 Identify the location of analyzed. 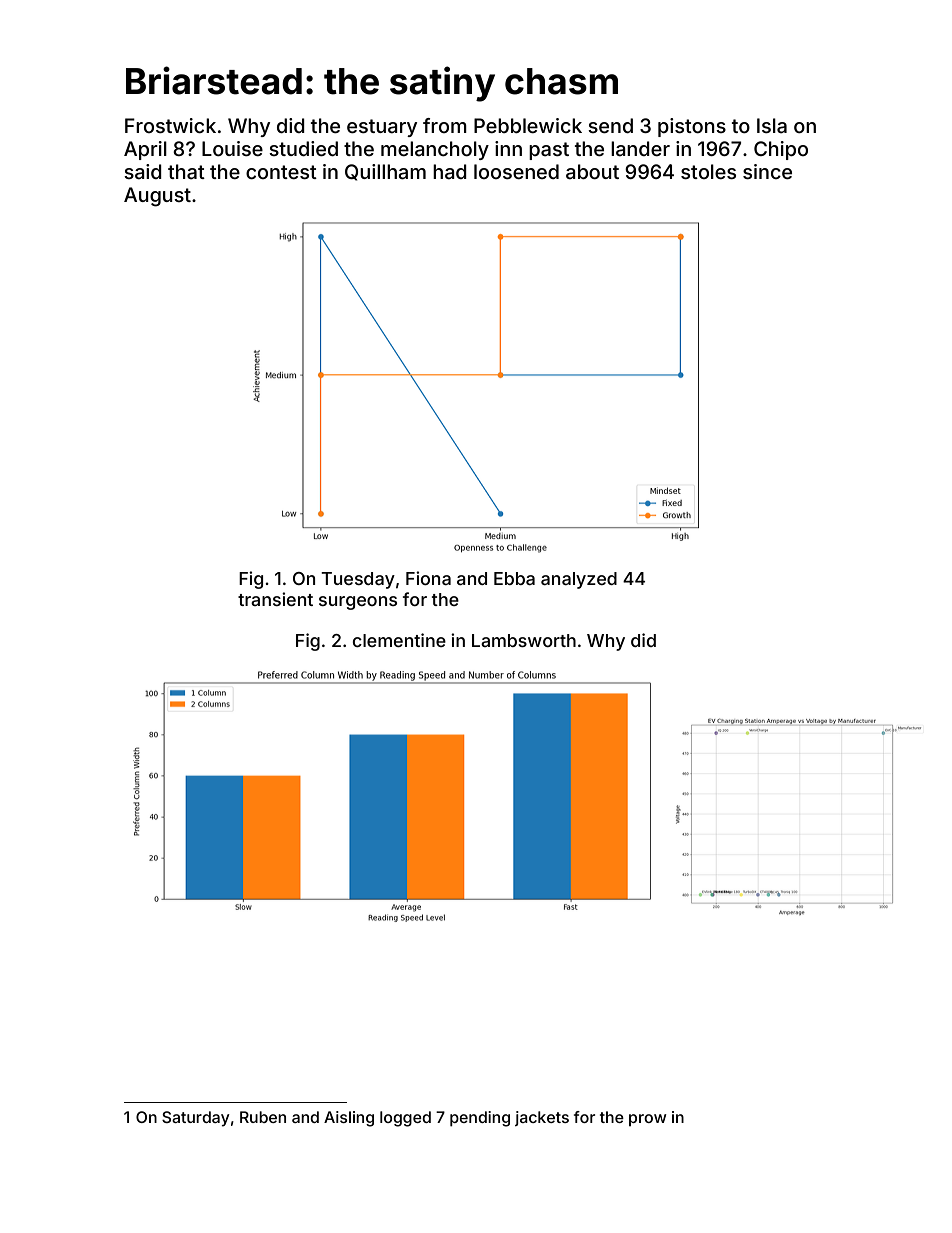
(579, 580).
